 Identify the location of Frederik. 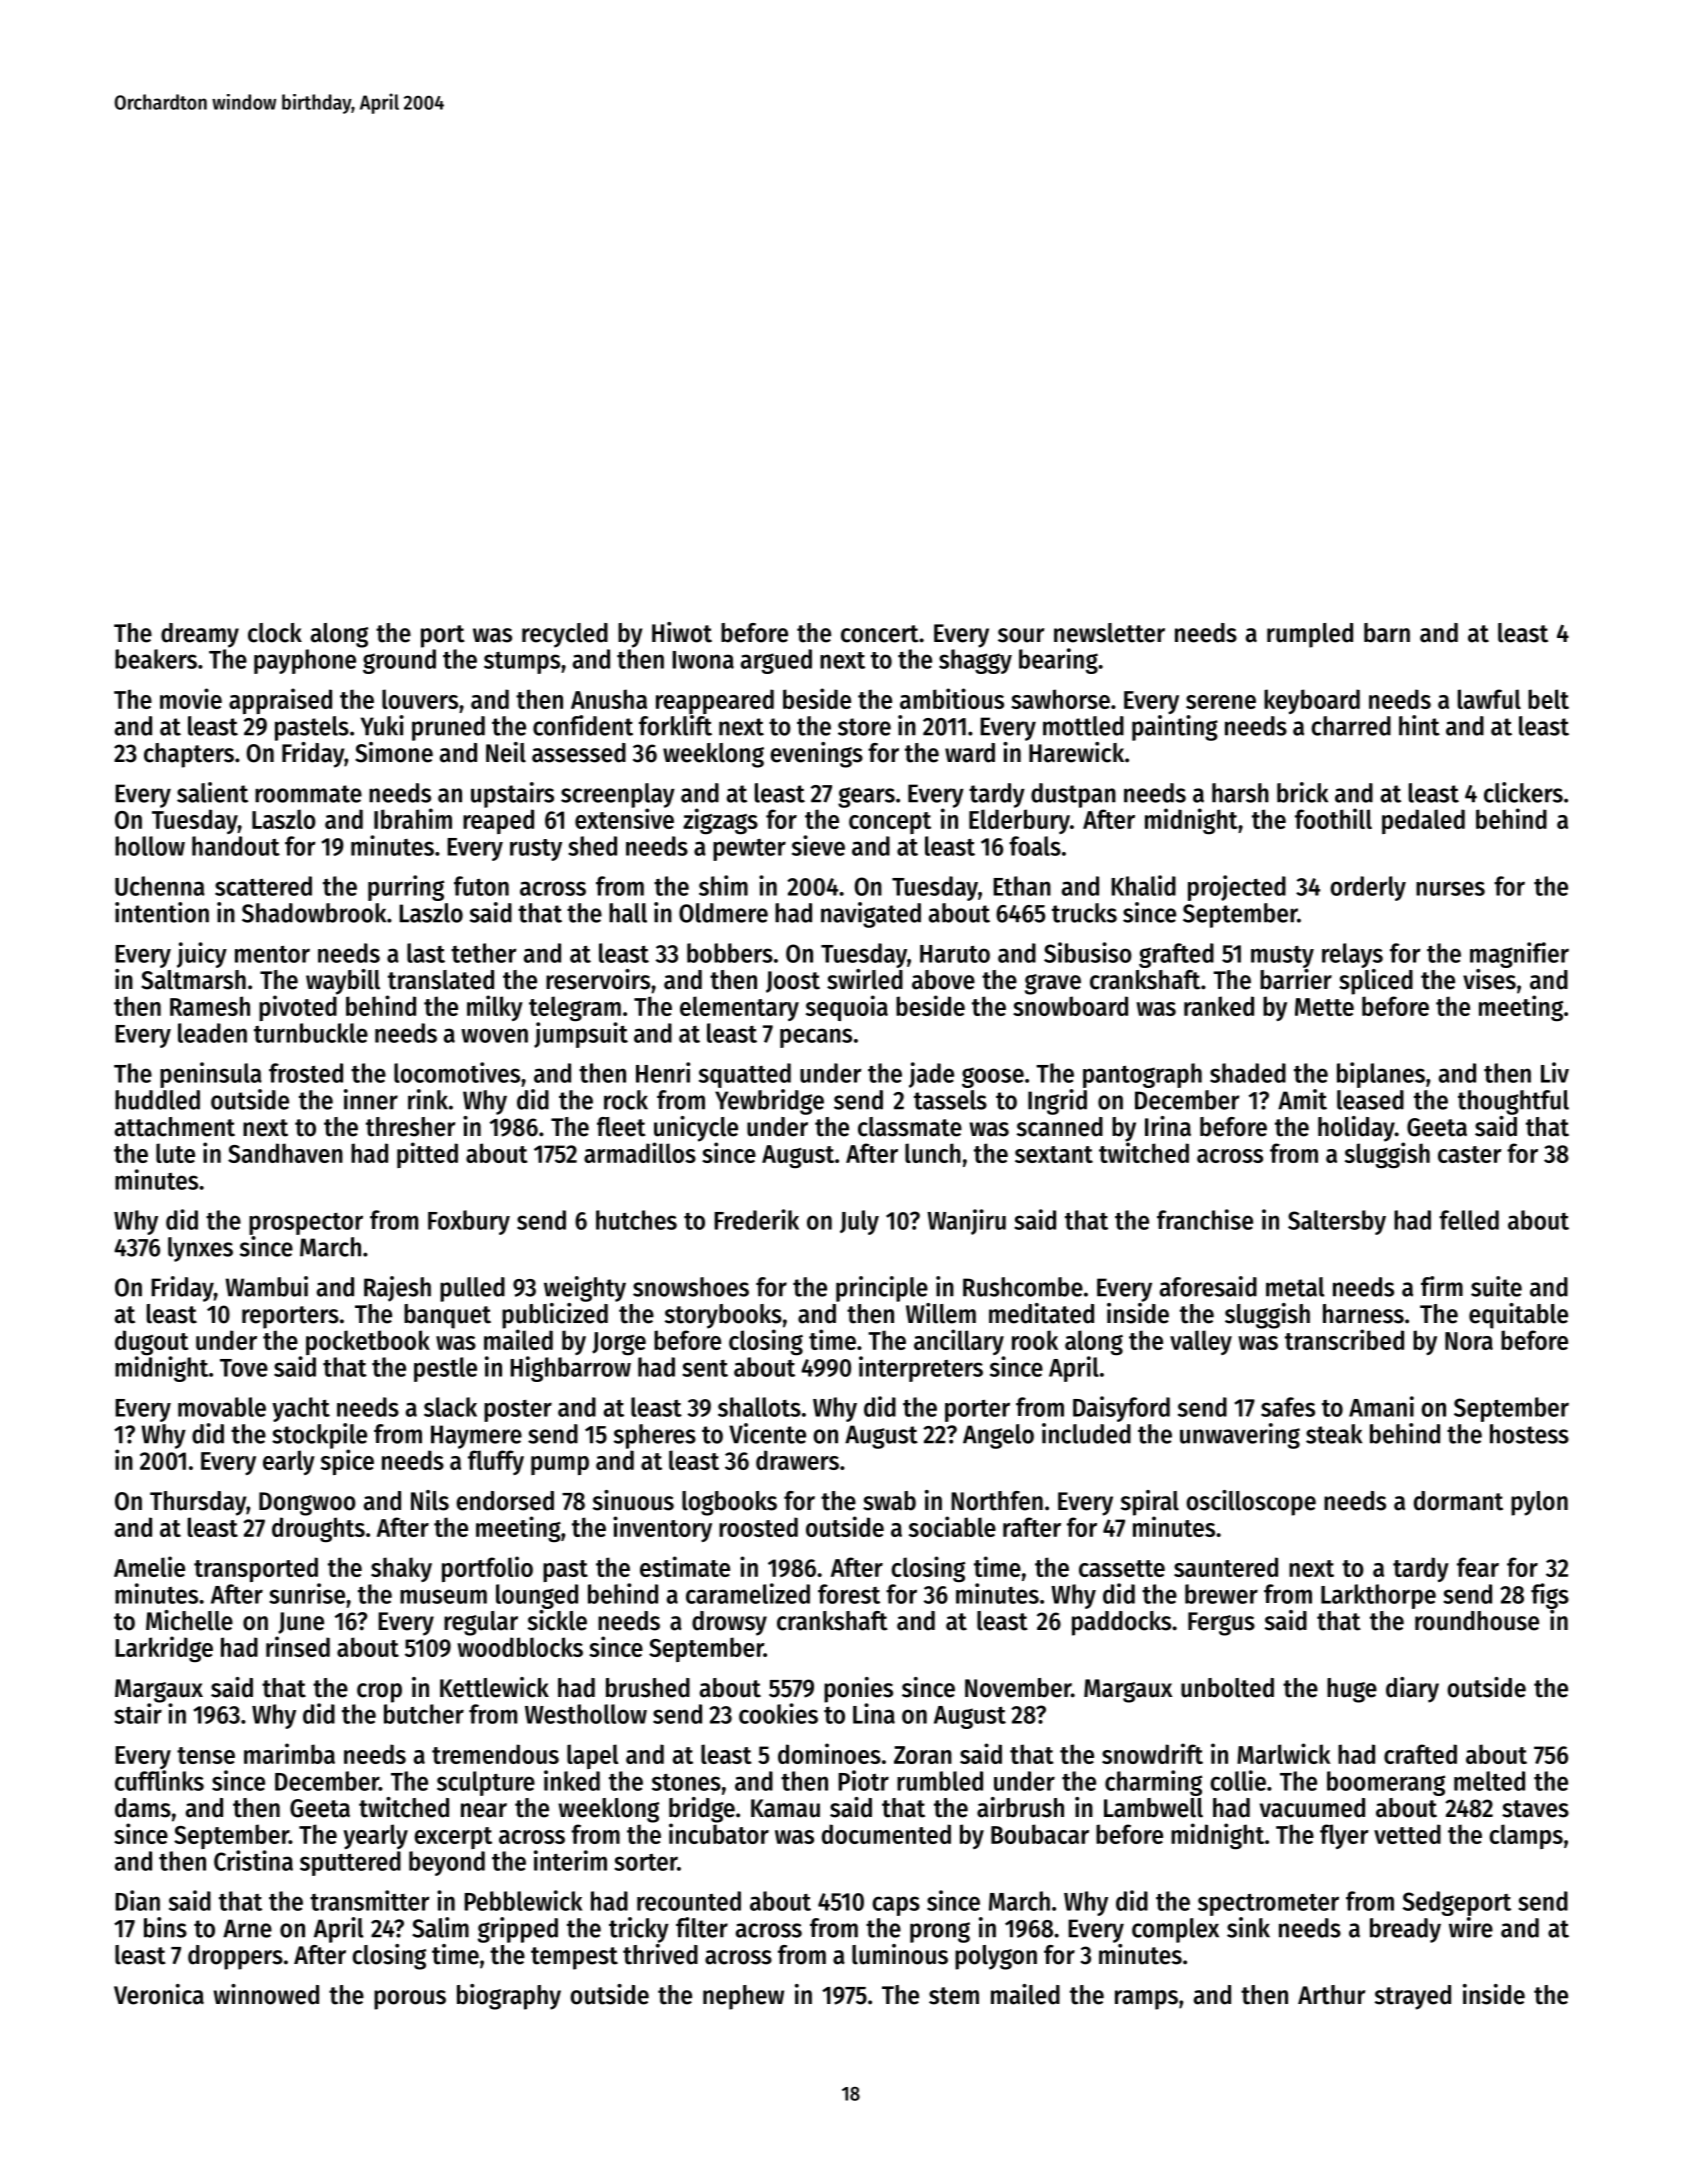
(756, 1219).
